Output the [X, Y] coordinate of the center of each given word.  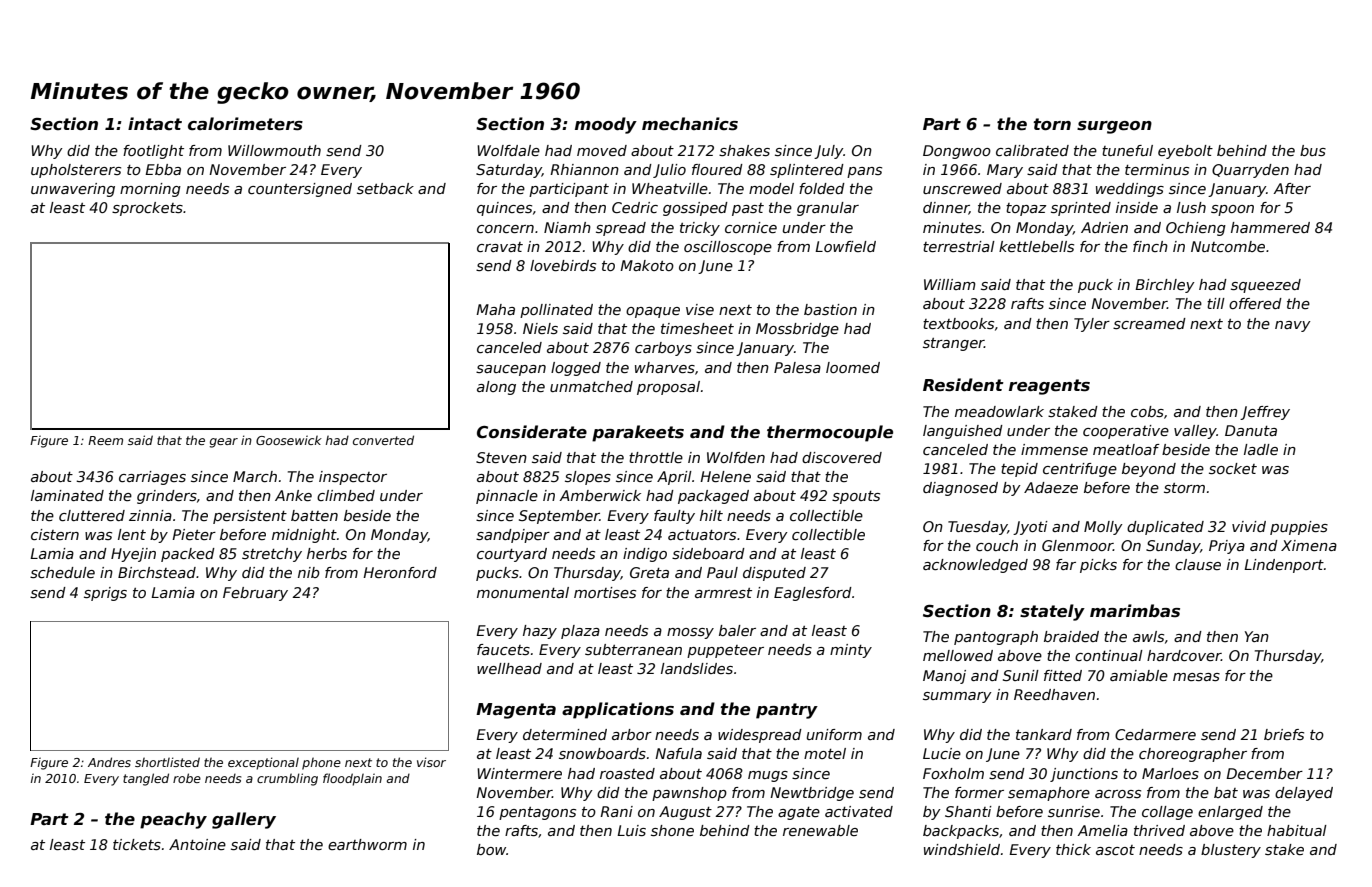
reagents [1049, 387]
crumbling [287, 779]
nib [309, 572]
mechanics [690, 124]
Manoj [944, 677]
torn [1052, 124]
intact [155, 123]
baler [737, 630]
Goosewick [289, 440]
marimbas [1135, 610]
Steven [501, 457]
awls [1148, 636]
